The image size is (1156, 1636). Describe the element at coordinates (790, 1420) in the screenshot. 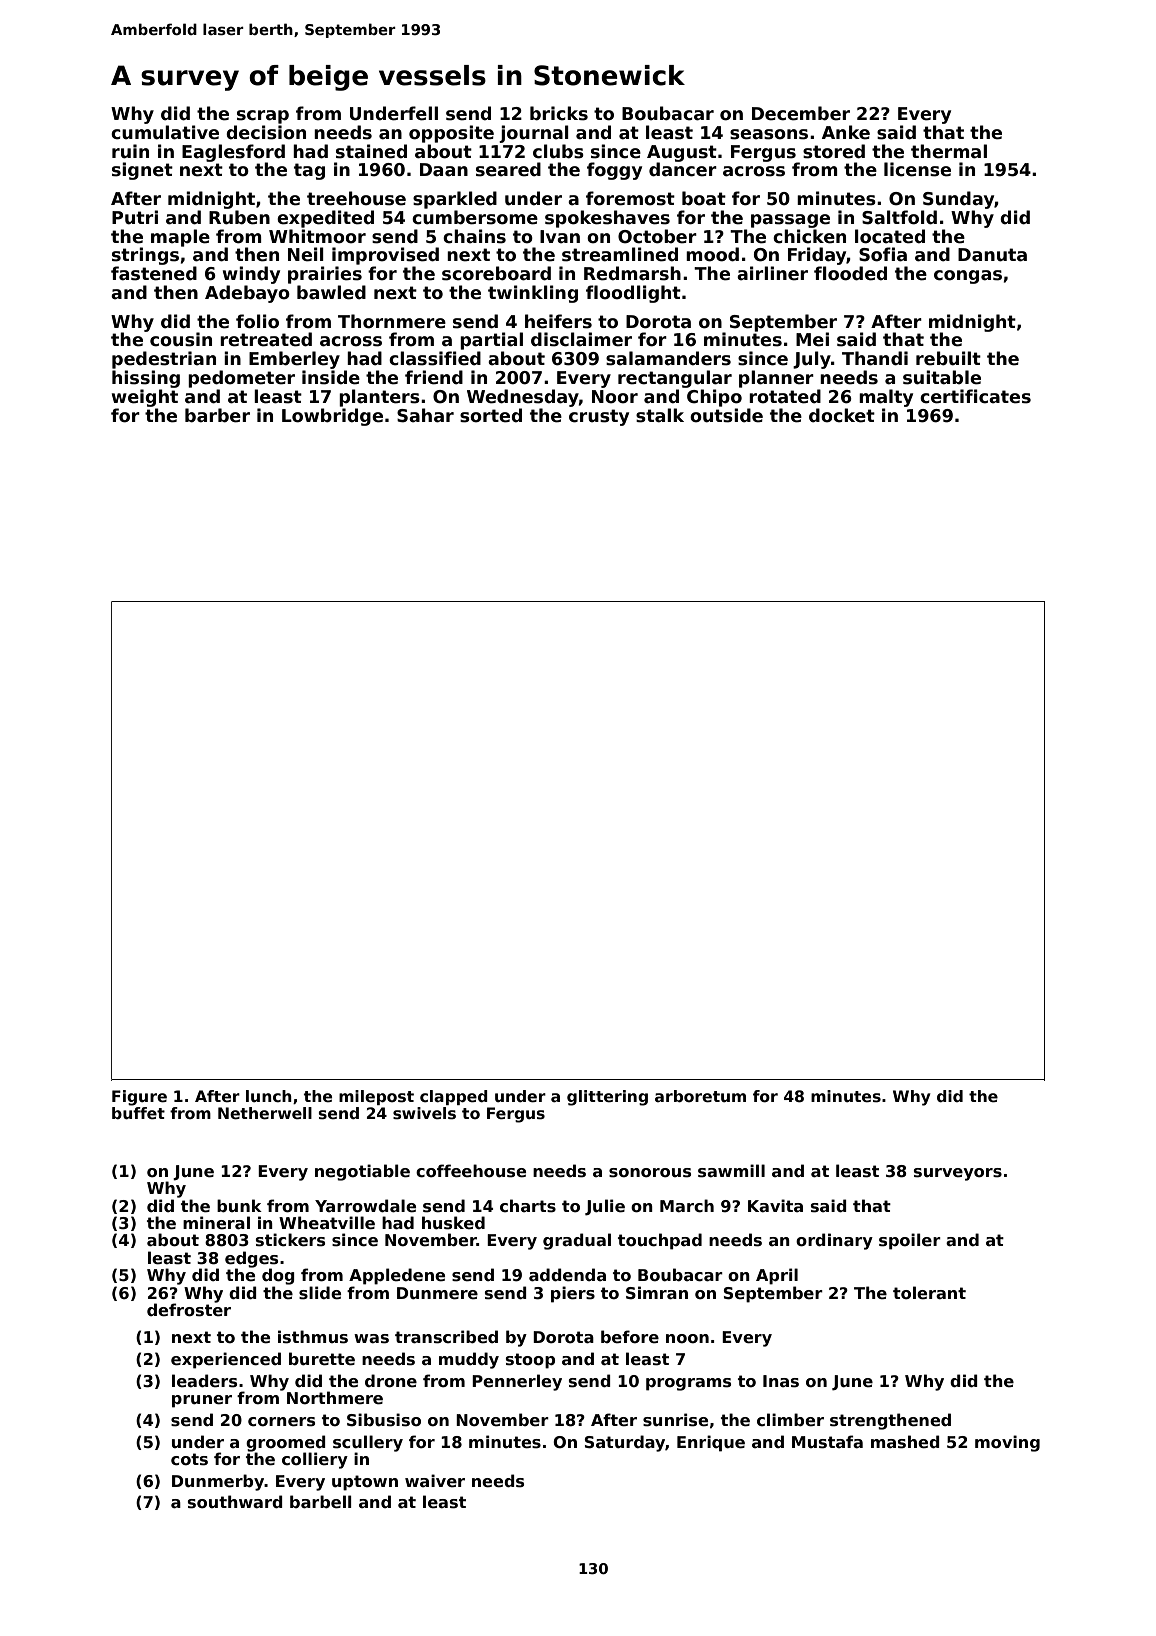

I see `climber` at that location.
